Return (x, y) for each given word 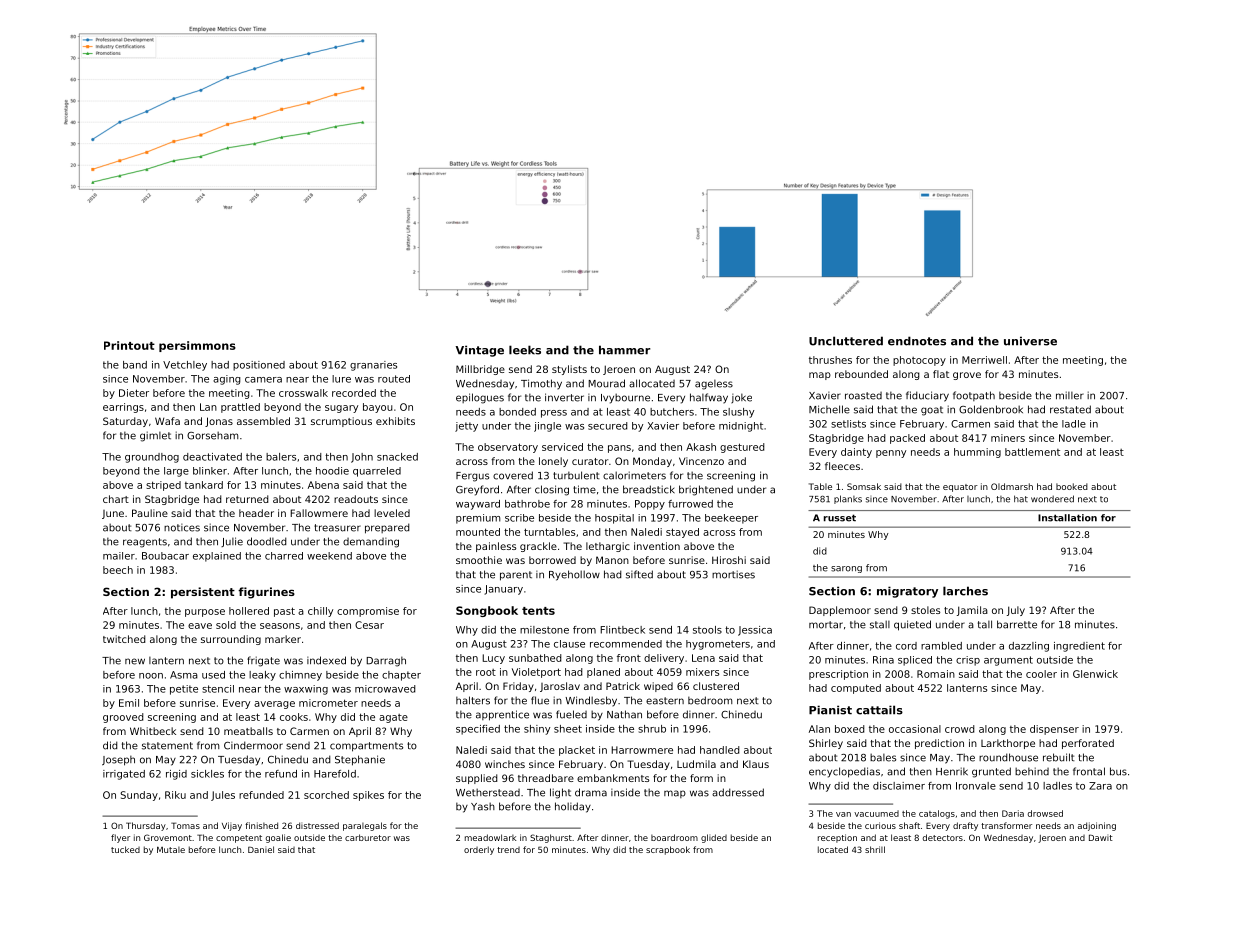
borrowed (552, 560)
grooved (123, 718)
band (135, 365)
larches (965, 591)
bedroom (710, 700)
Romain (936, 674)
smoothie (479, 560)
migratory (907, 592)
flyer (120, 838)
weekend (329, 556)
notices (182, 528)
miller (1070, 395)
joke (741, 398)
